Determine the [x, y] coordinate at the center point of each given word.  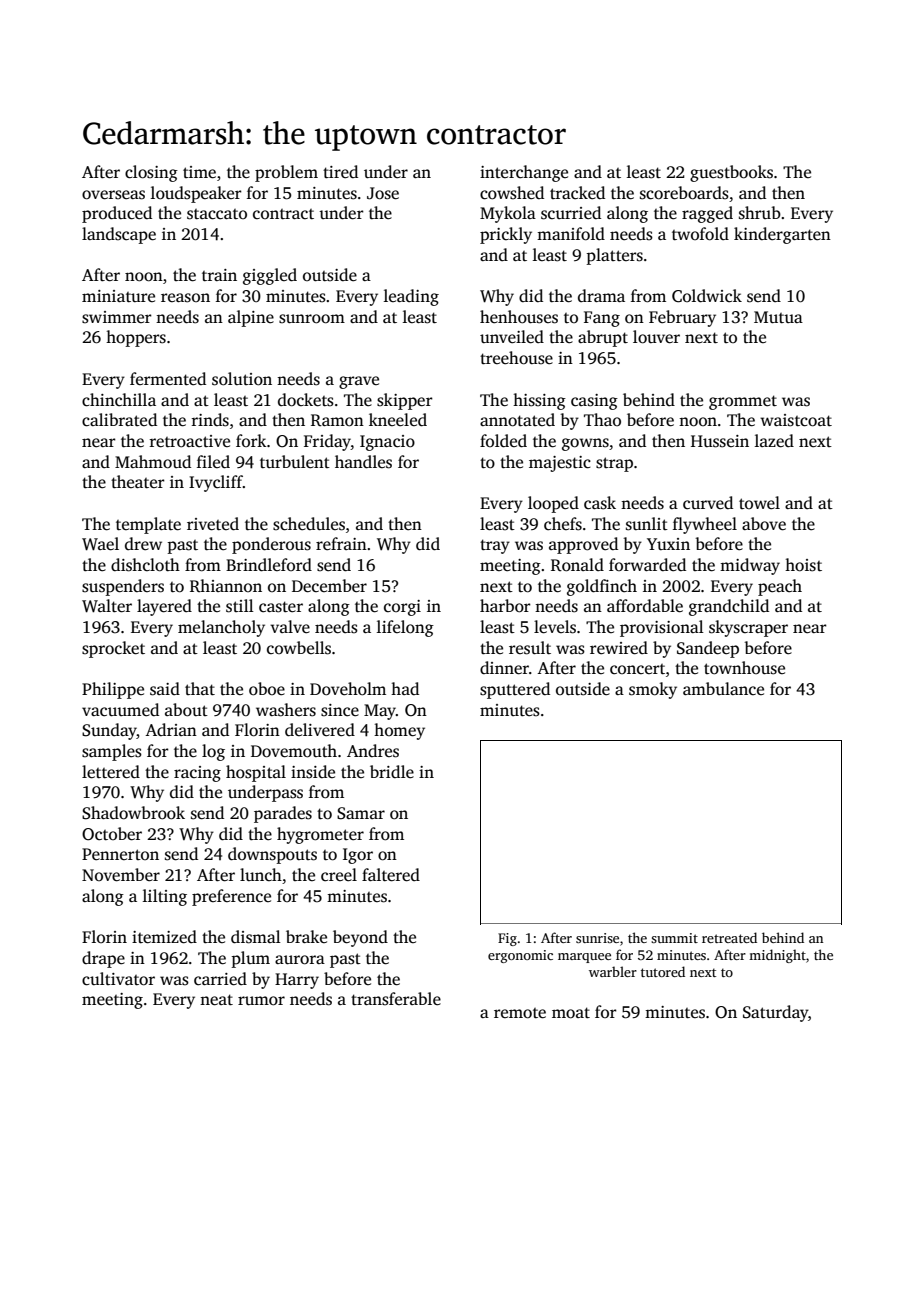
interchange [524, 173]
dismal [256, 937]
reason [185, 298]
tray [495, 546]
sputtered [515, 690]
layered [164, 607]
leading [411, 297]
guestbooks [731, 173]
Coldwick [707, 296]
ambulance [723, 688]
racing [197, 774]
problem [286, 173]
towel [759, 503]
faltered [391, 875]
